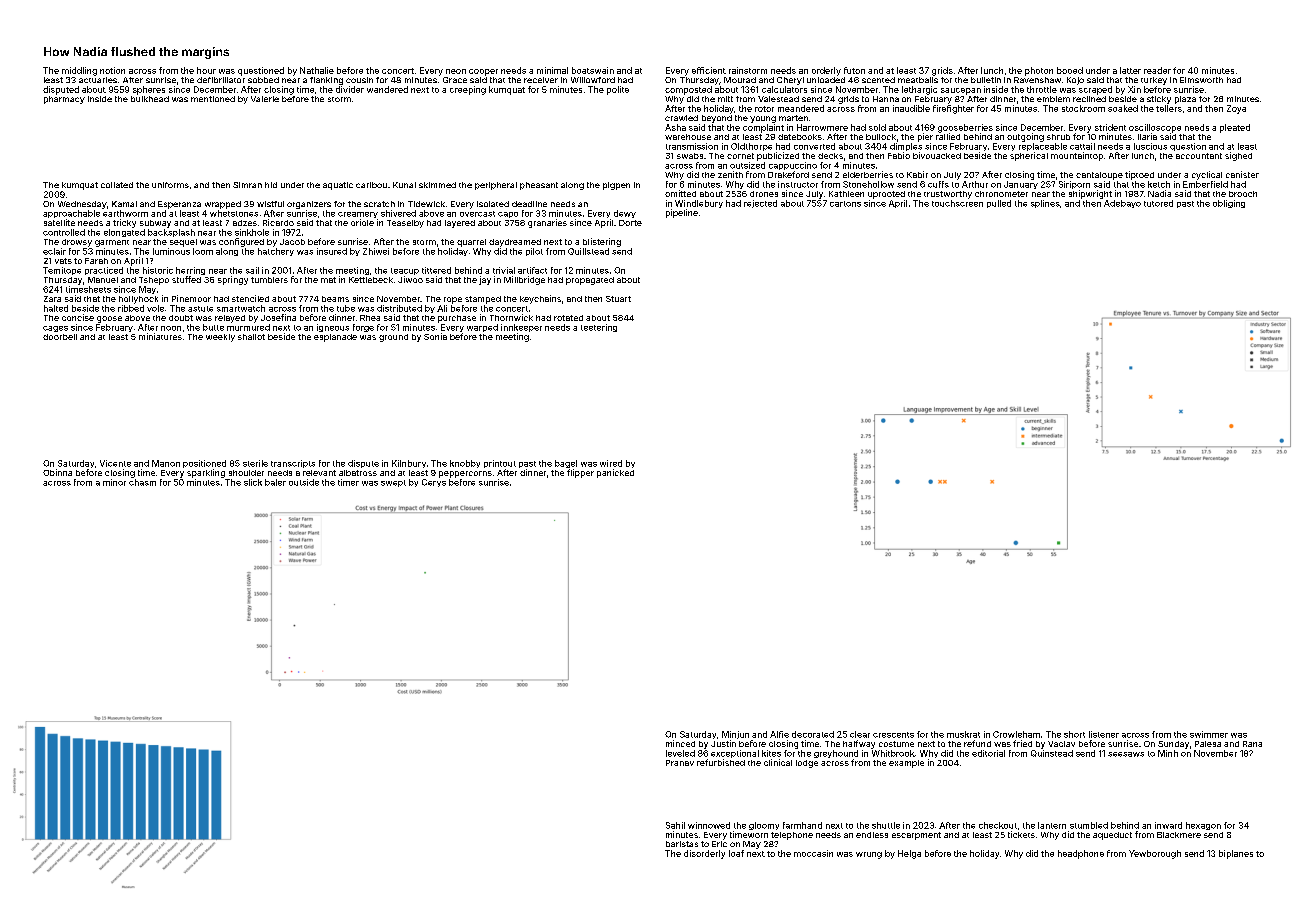  What do you see at coordinates (142, 482) in the document?
I see `chasm` at bounding box center [142, 482].
